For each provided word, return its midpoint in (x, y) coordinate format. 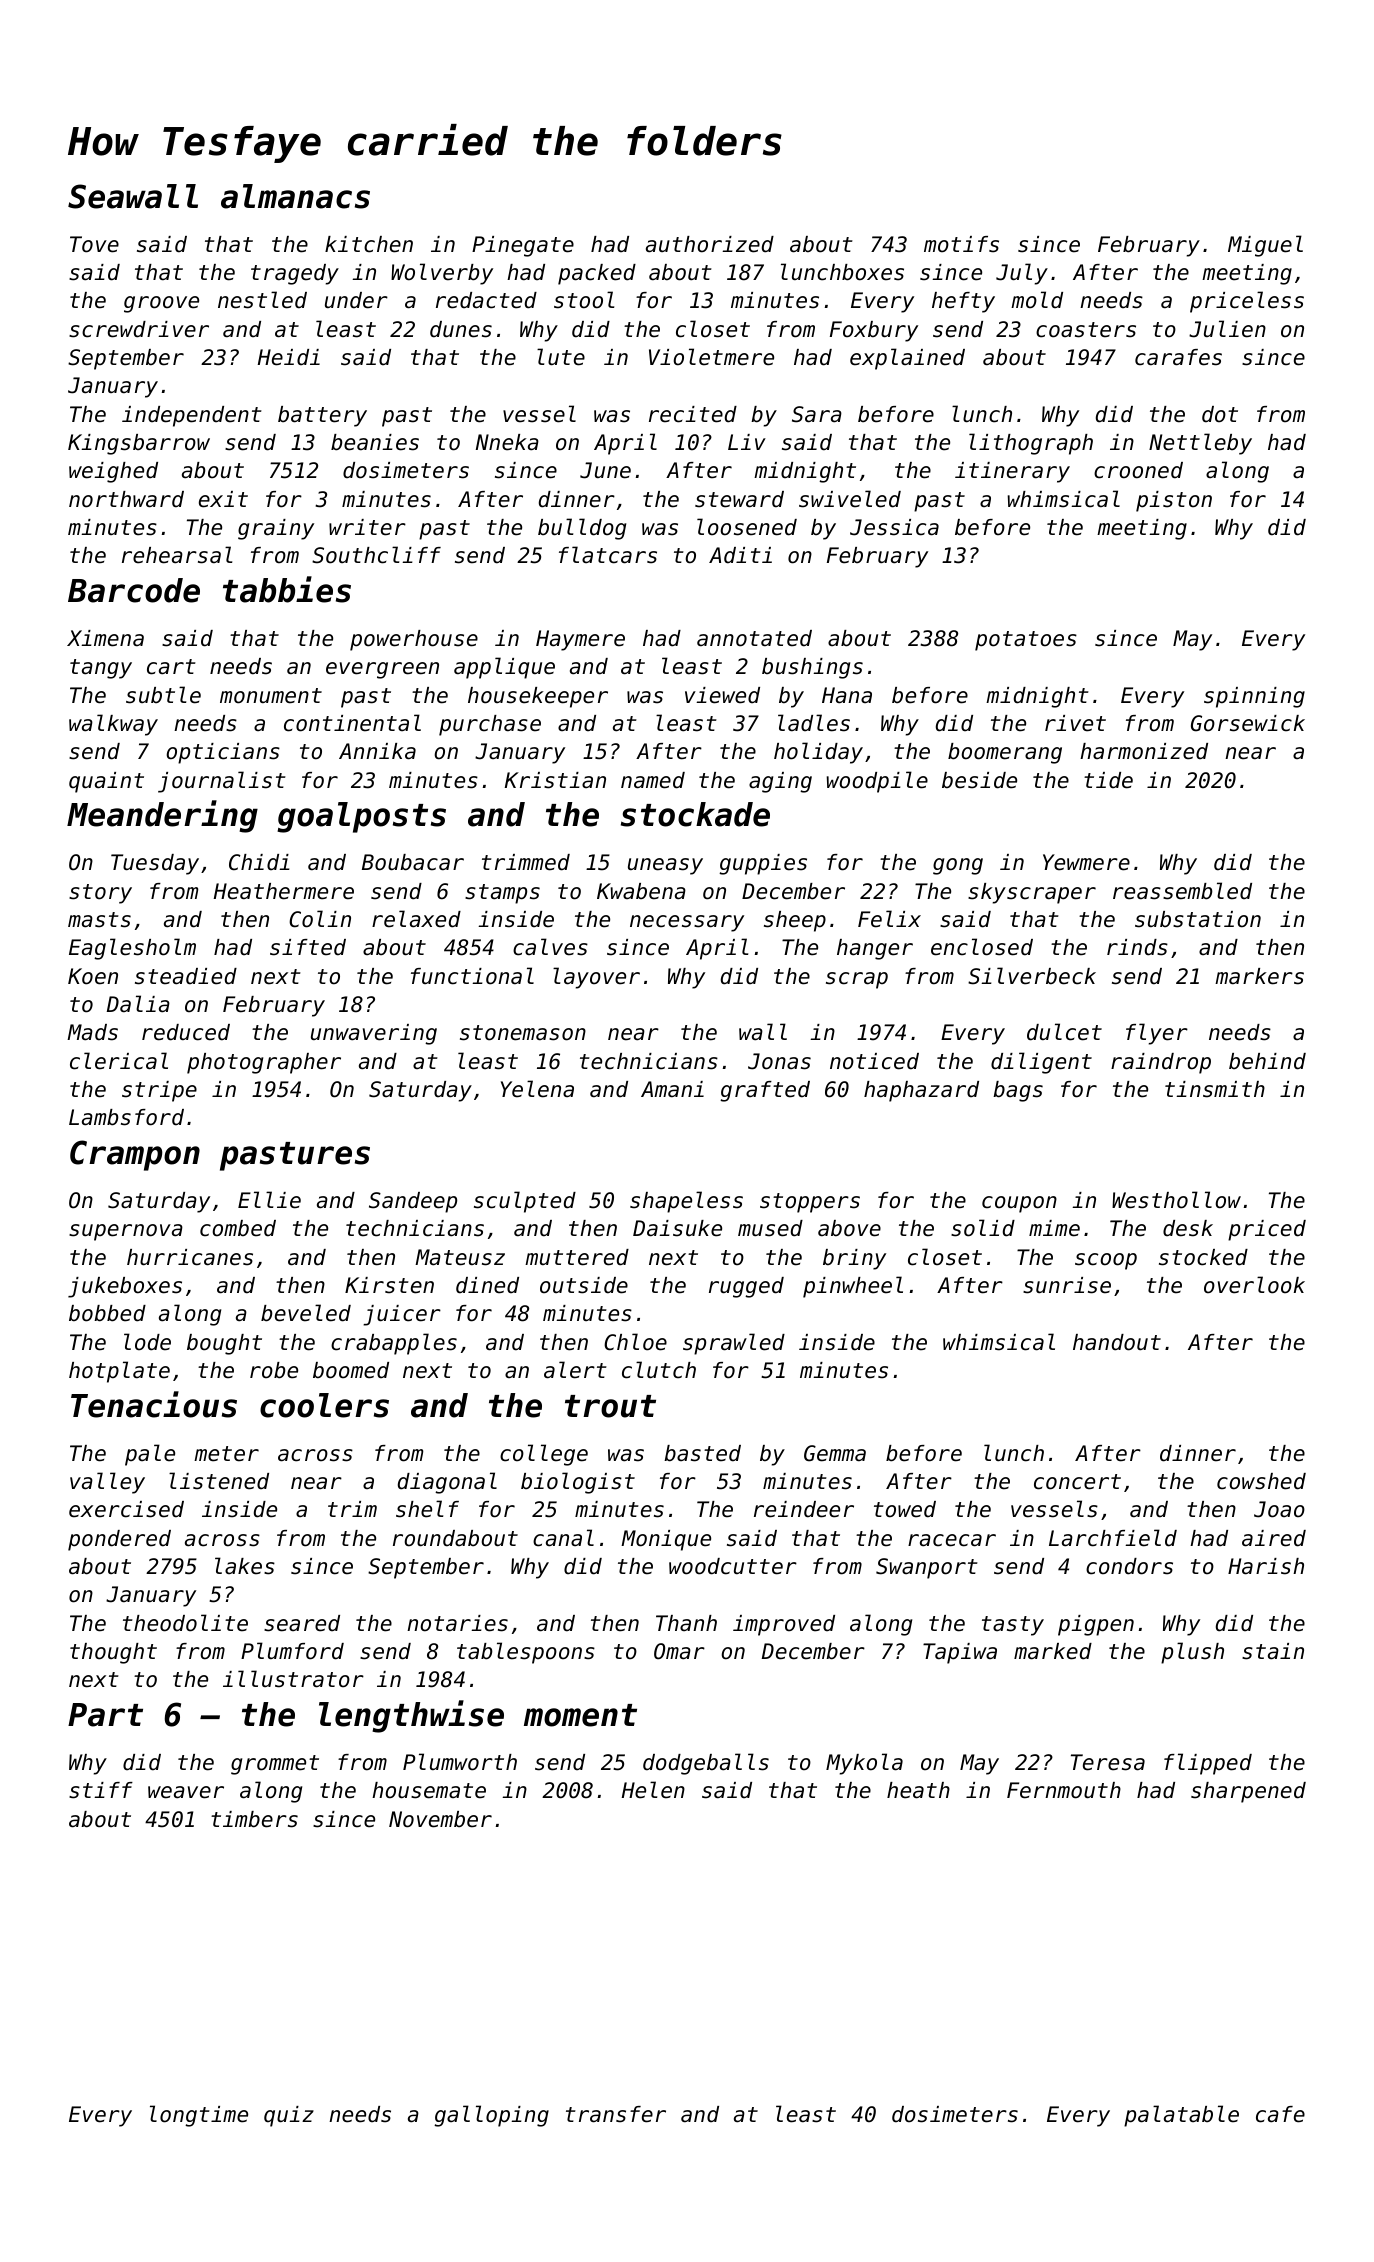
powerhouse (414, 640)
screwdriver (139, 329)
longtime (199, 2116)
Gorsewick (1248, 723)
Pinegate (523, 246)
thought (113, 1653)
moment (580, 1715)
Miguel (1265, 246)
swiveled (850, 499)
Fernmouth (1064, 1790)
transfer (616, 2114)
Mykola (864, 1764)
